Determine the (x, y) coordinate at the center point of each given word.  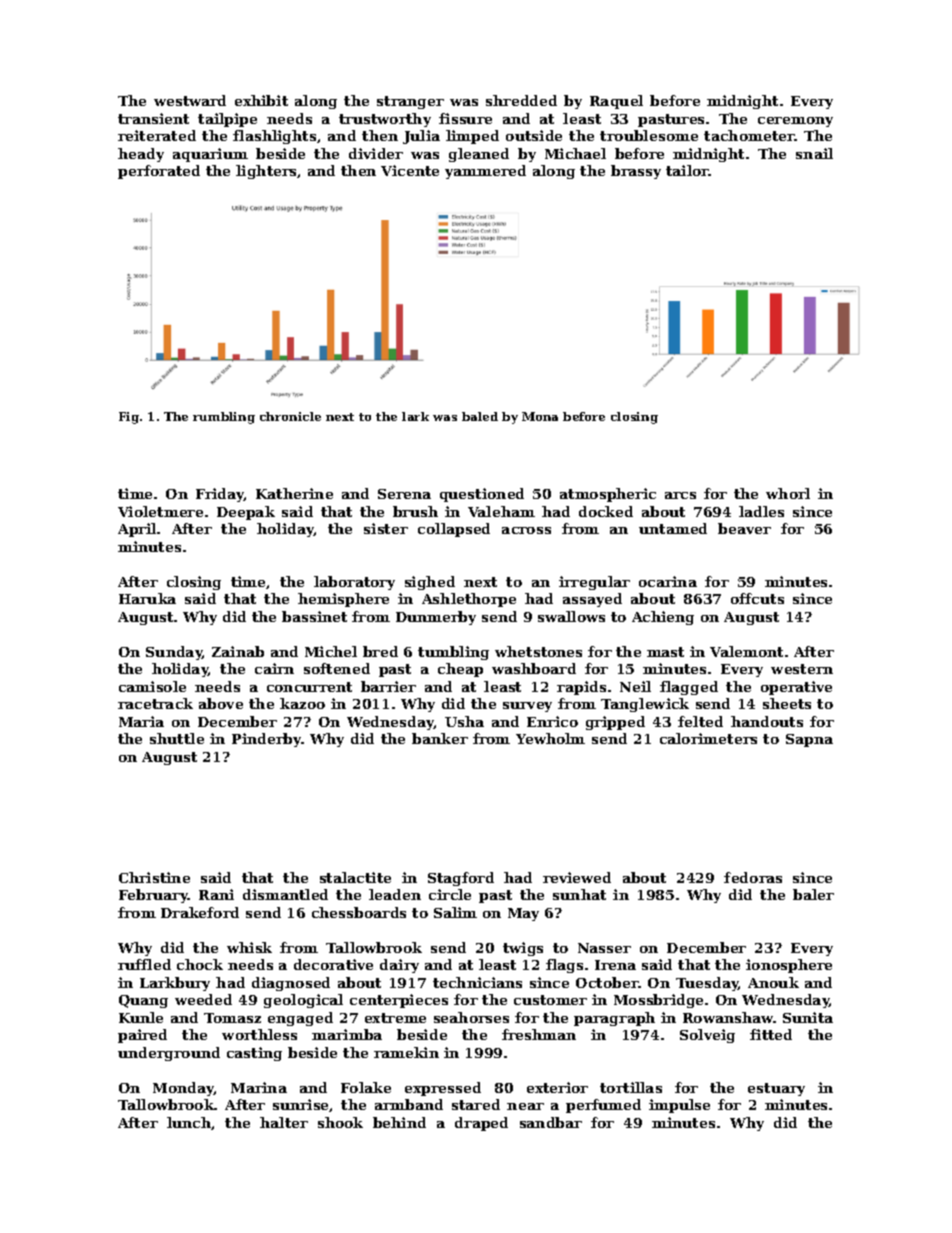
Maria (141, 721)
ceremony (795, 122)
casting (254, 1054)
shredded (521, 100)
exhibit (261, 100)
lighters (267, 172)
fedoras (753, 877)
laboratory (354, 583)
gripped (615, 723)
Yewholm (550, 738)
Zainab (238, 651)
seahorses (471, 1017)
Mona (540, 416)
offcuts (757, 598)
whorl (788, 493)
